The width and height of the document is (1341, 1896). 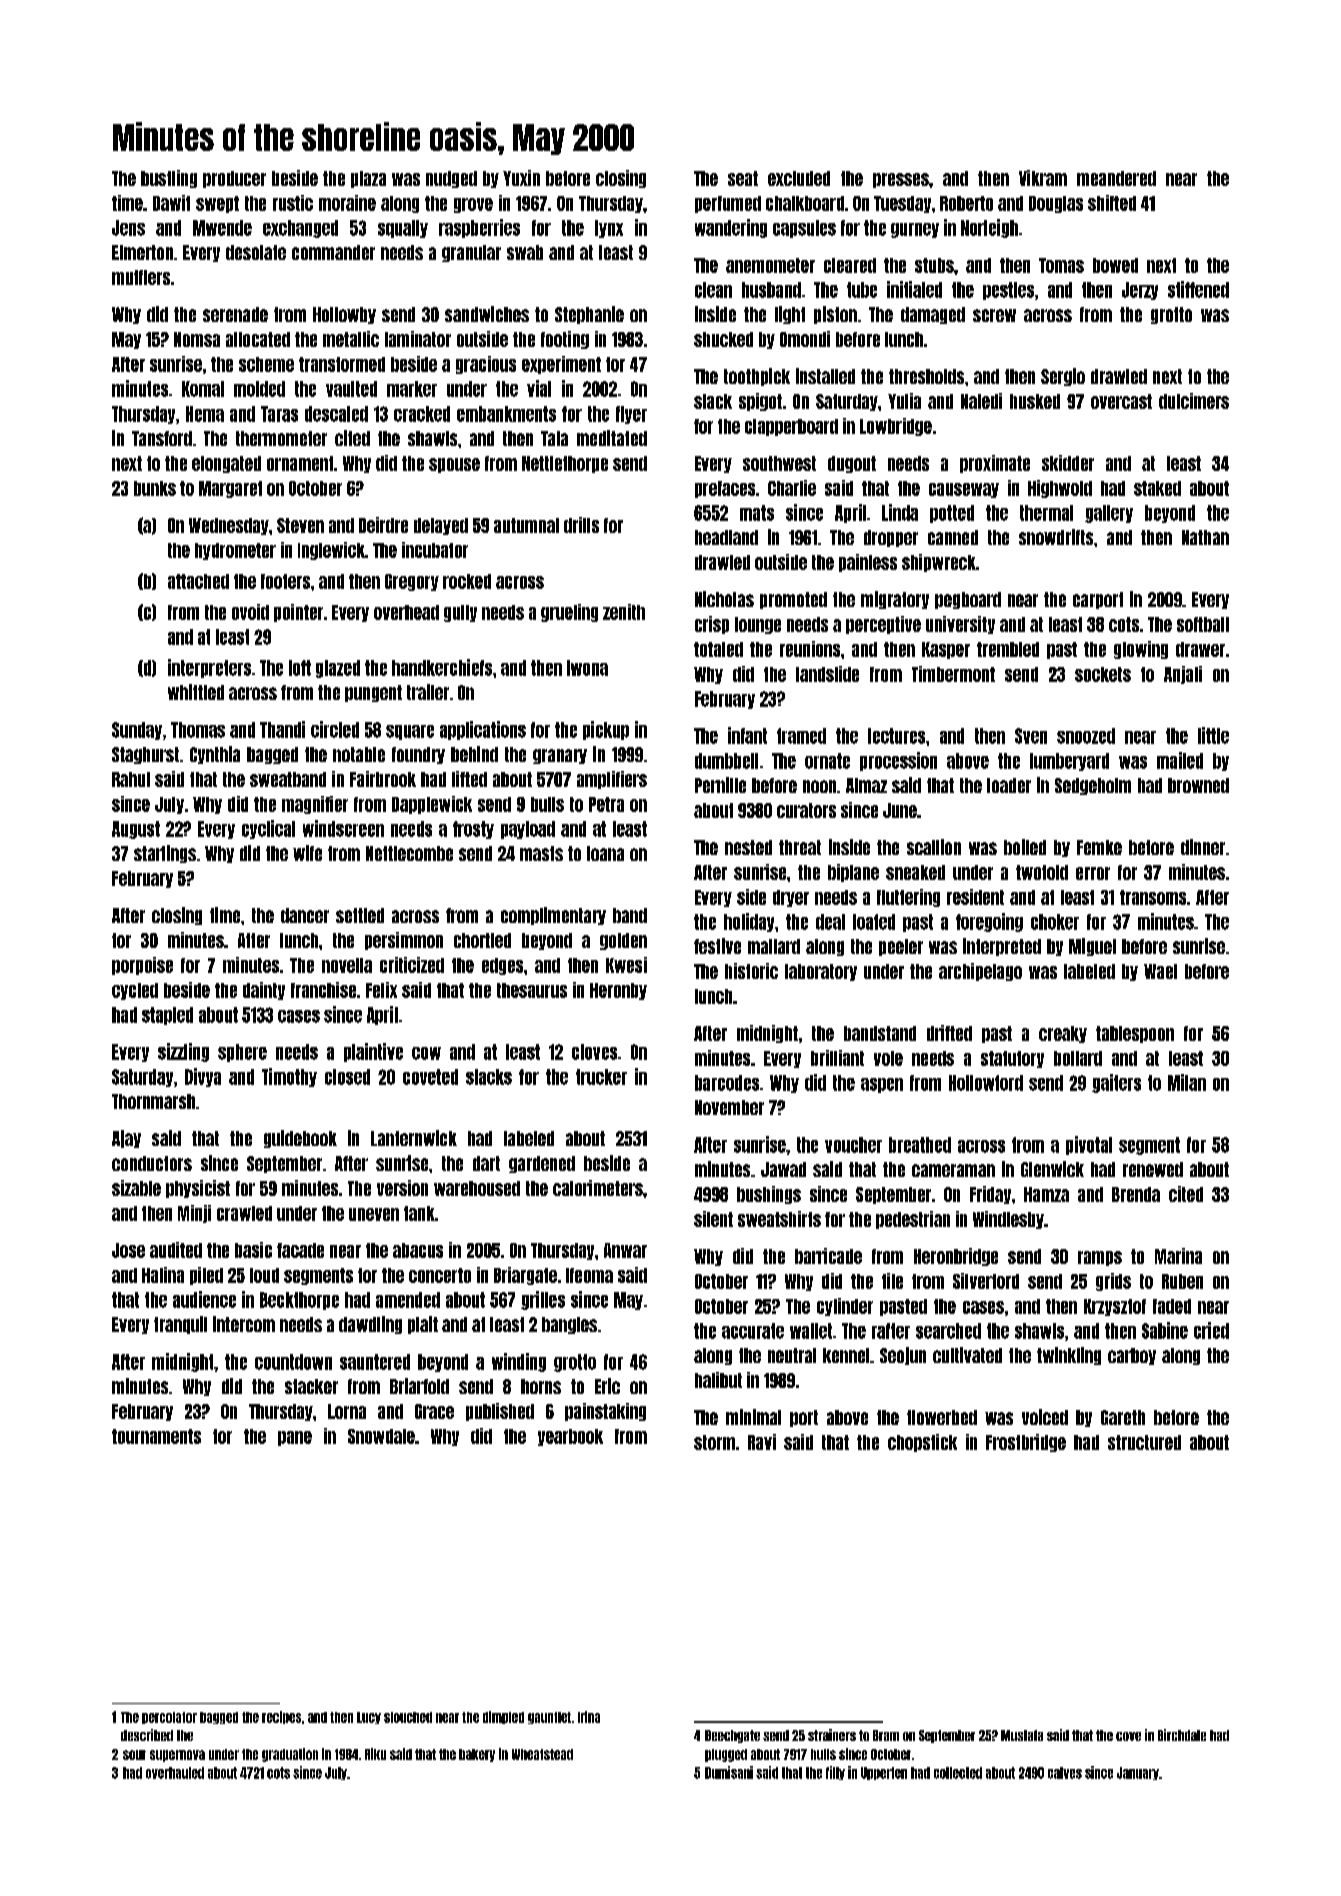 What do you see at coordinates (793, 600) in the document?
I see `promoted` at bounding box center [793, 600].
